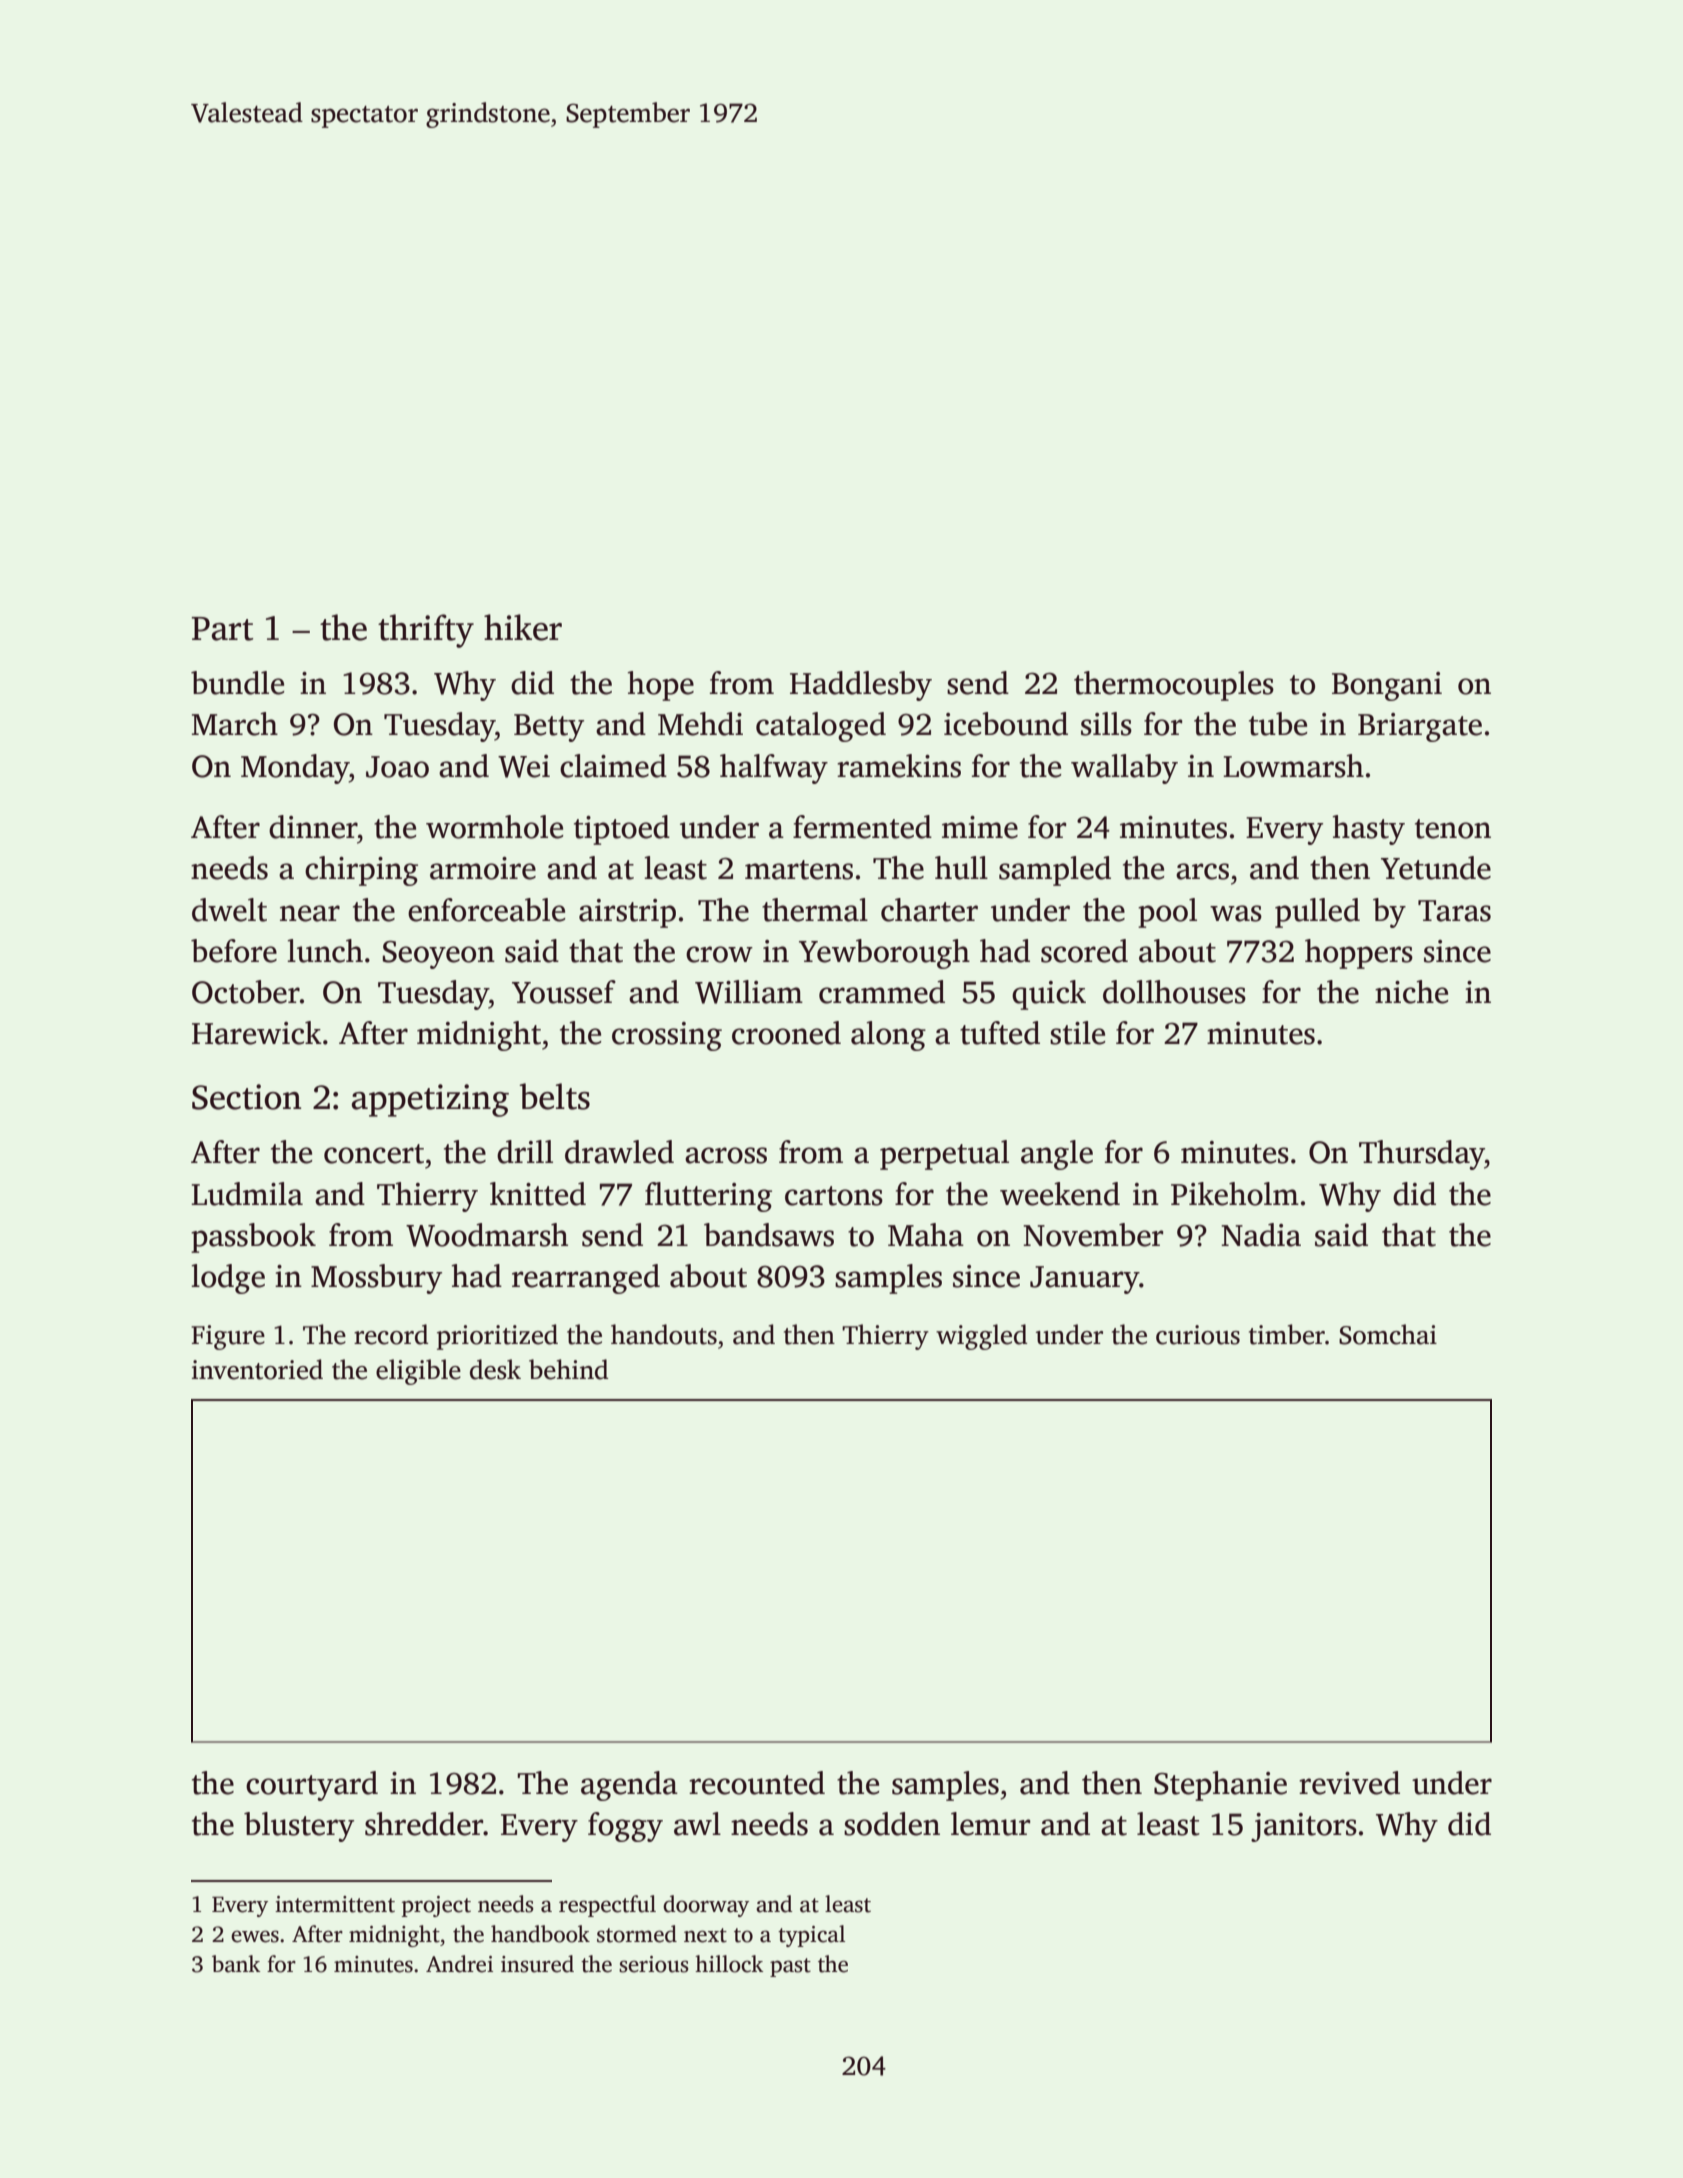  I want to click on behind, so click(568, 1369).
